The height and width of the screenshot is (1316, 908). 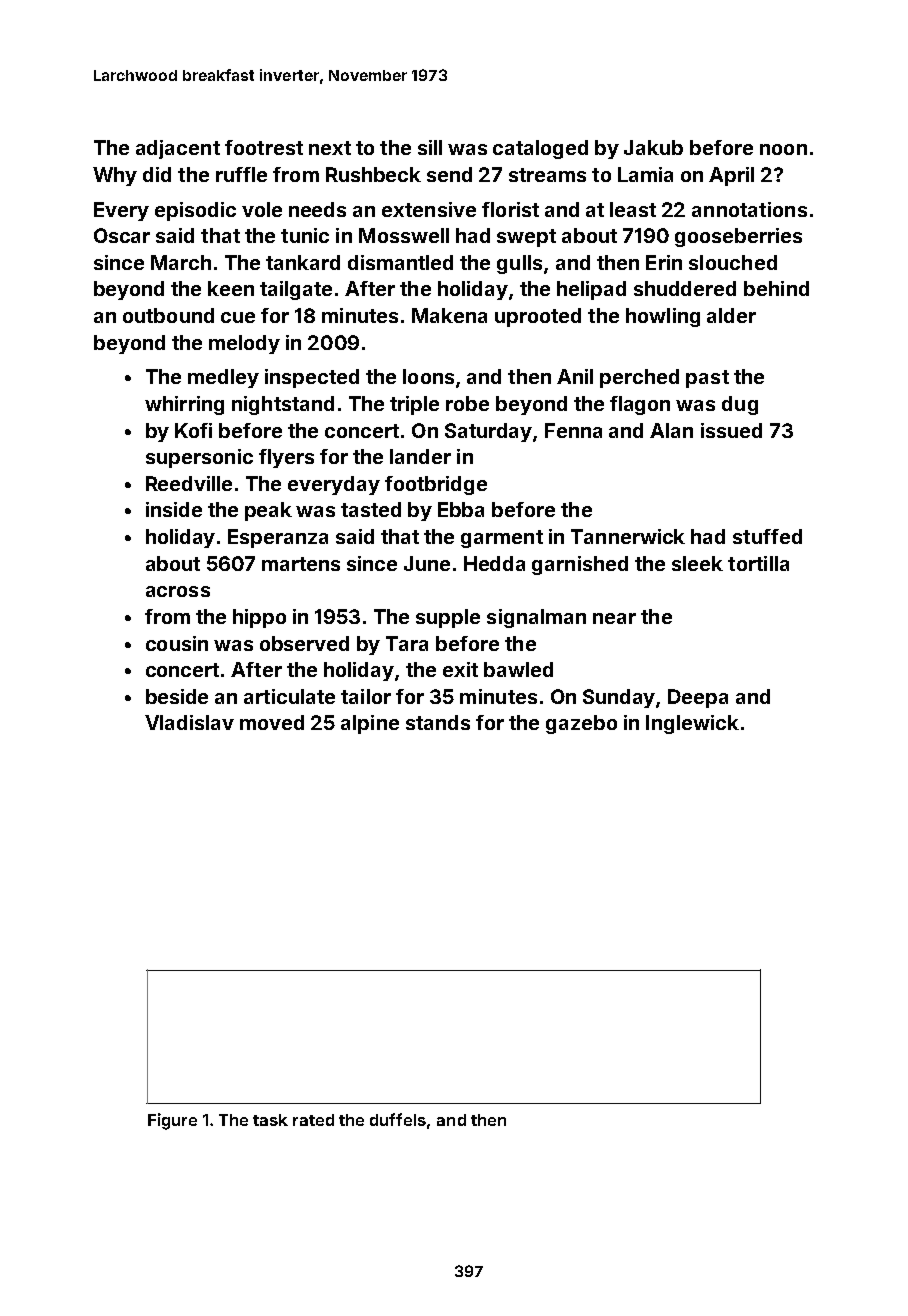 What do you see at coordinates (366, 696) in the screenshot?
I see `tailor` at bounding box center [366, 696].
